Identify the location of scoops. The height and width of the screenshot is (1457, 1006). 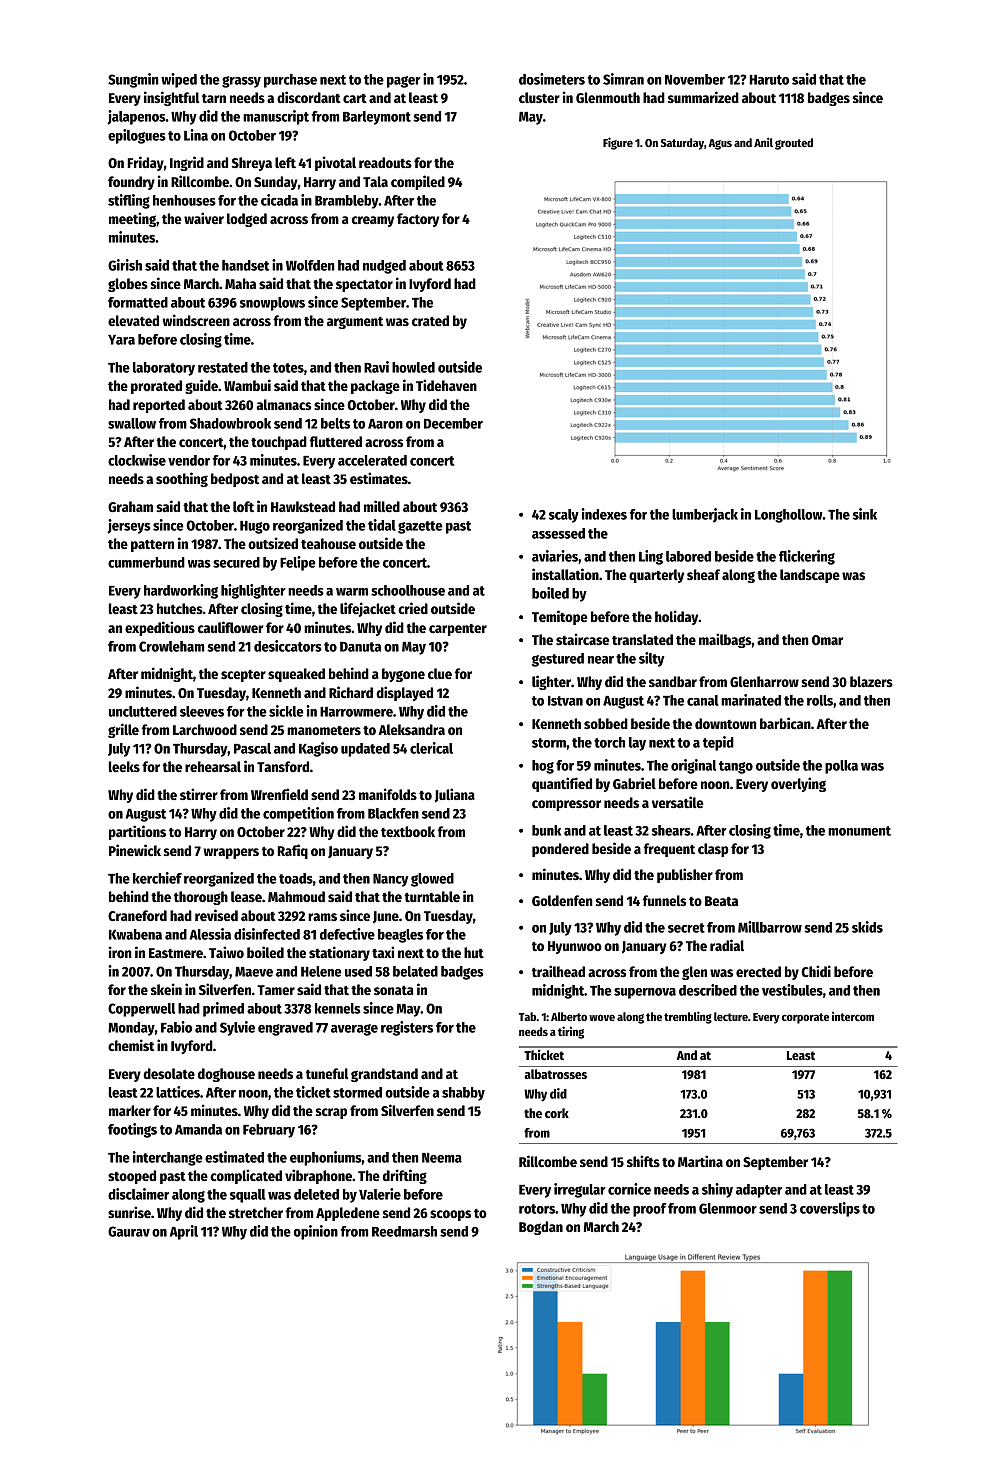
(450, 1215).
